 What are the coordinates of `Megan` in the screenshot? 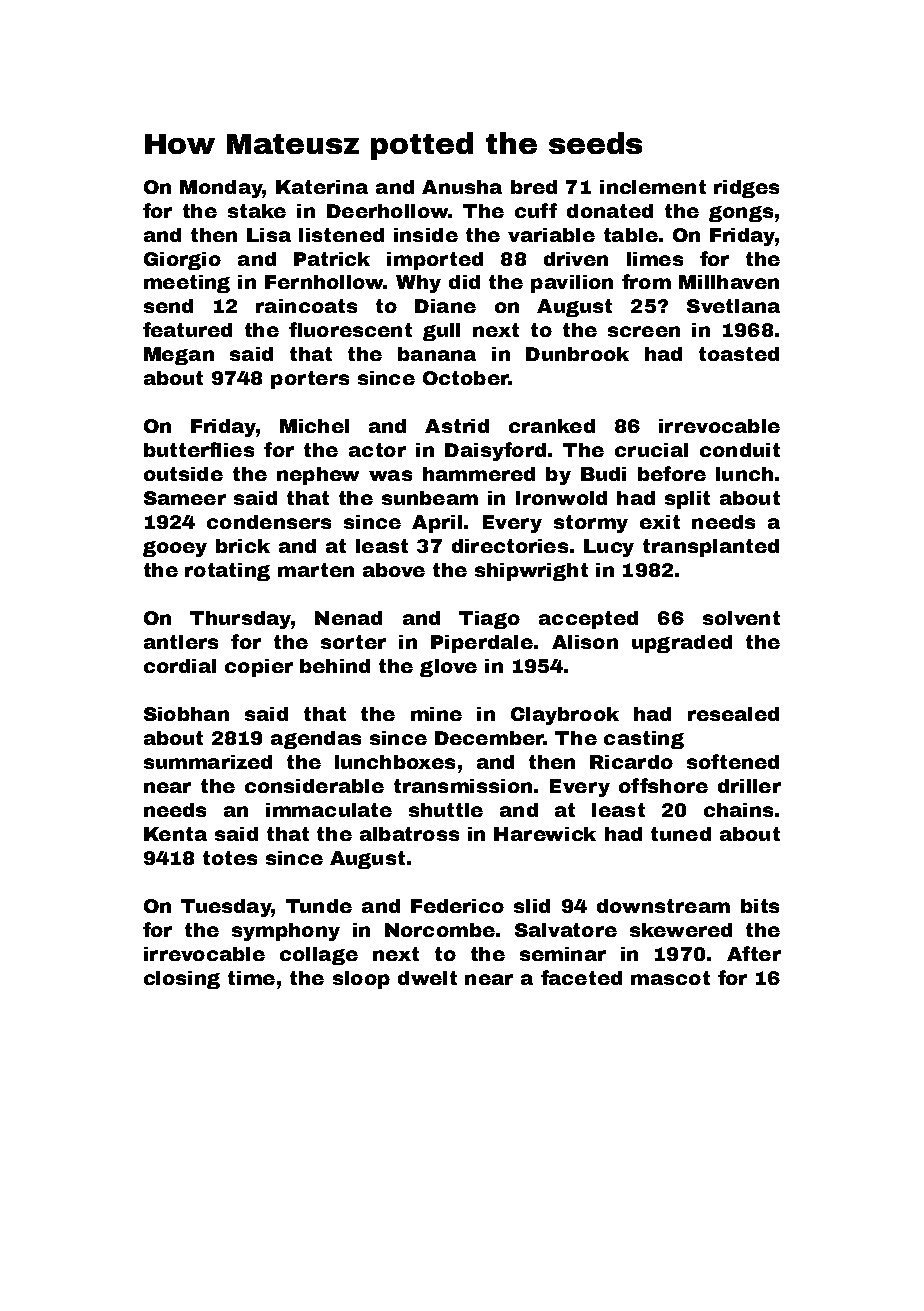 It's located at (179, 356).
